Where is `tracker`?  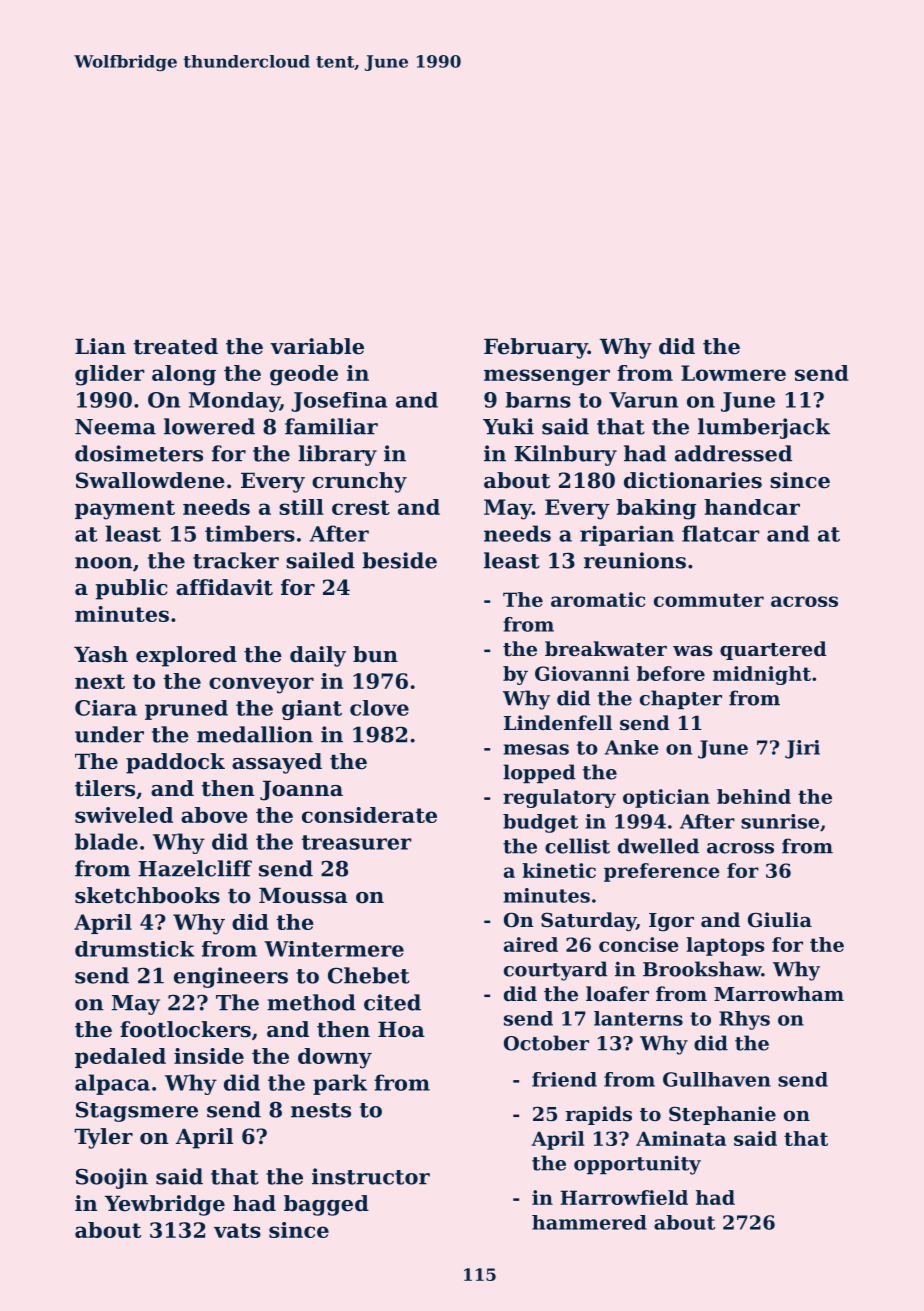
tracker is located at coordinates (236, 560).
